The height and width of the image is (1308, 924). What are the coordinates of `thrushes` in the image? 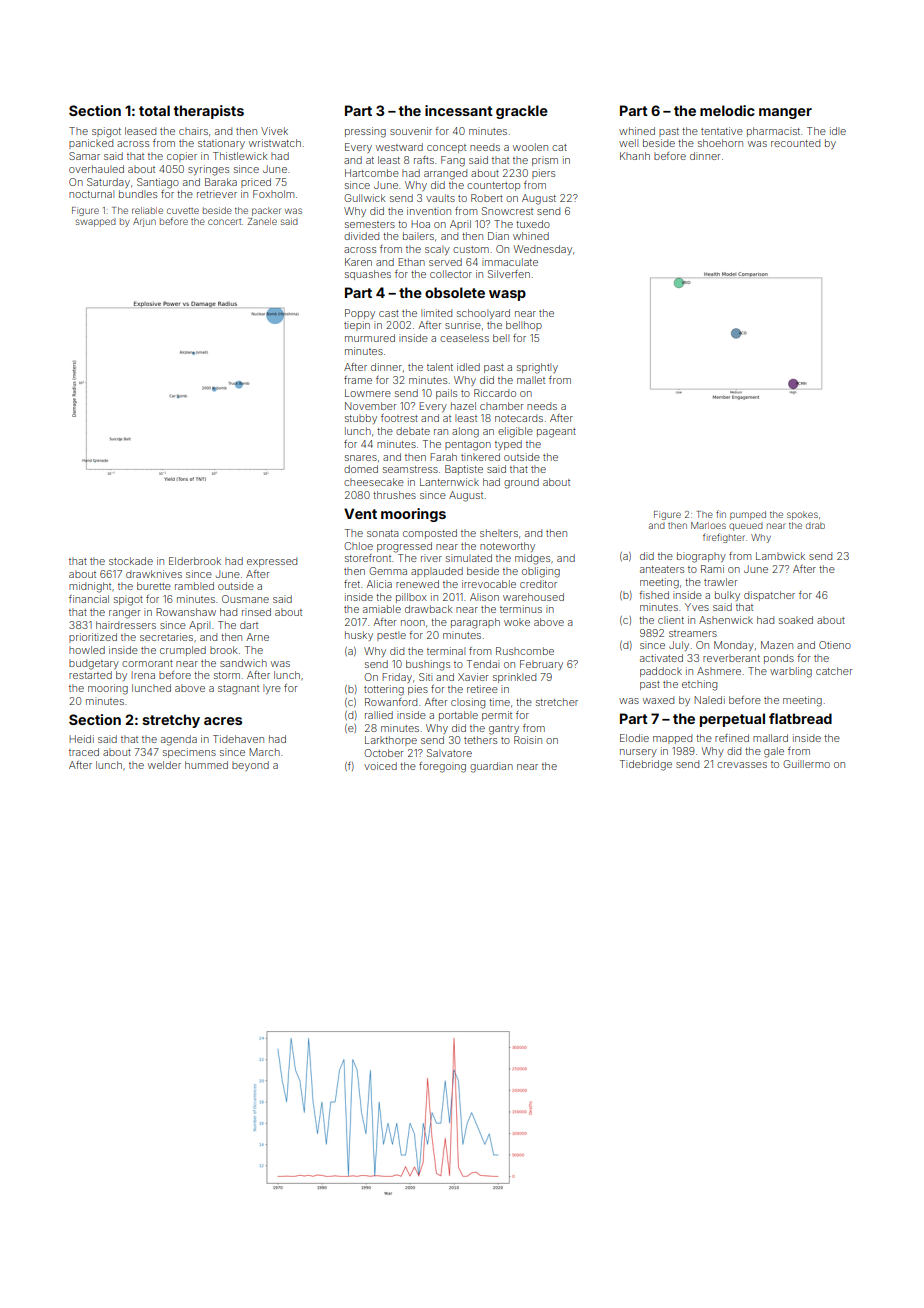 It's located at (394, 495).
